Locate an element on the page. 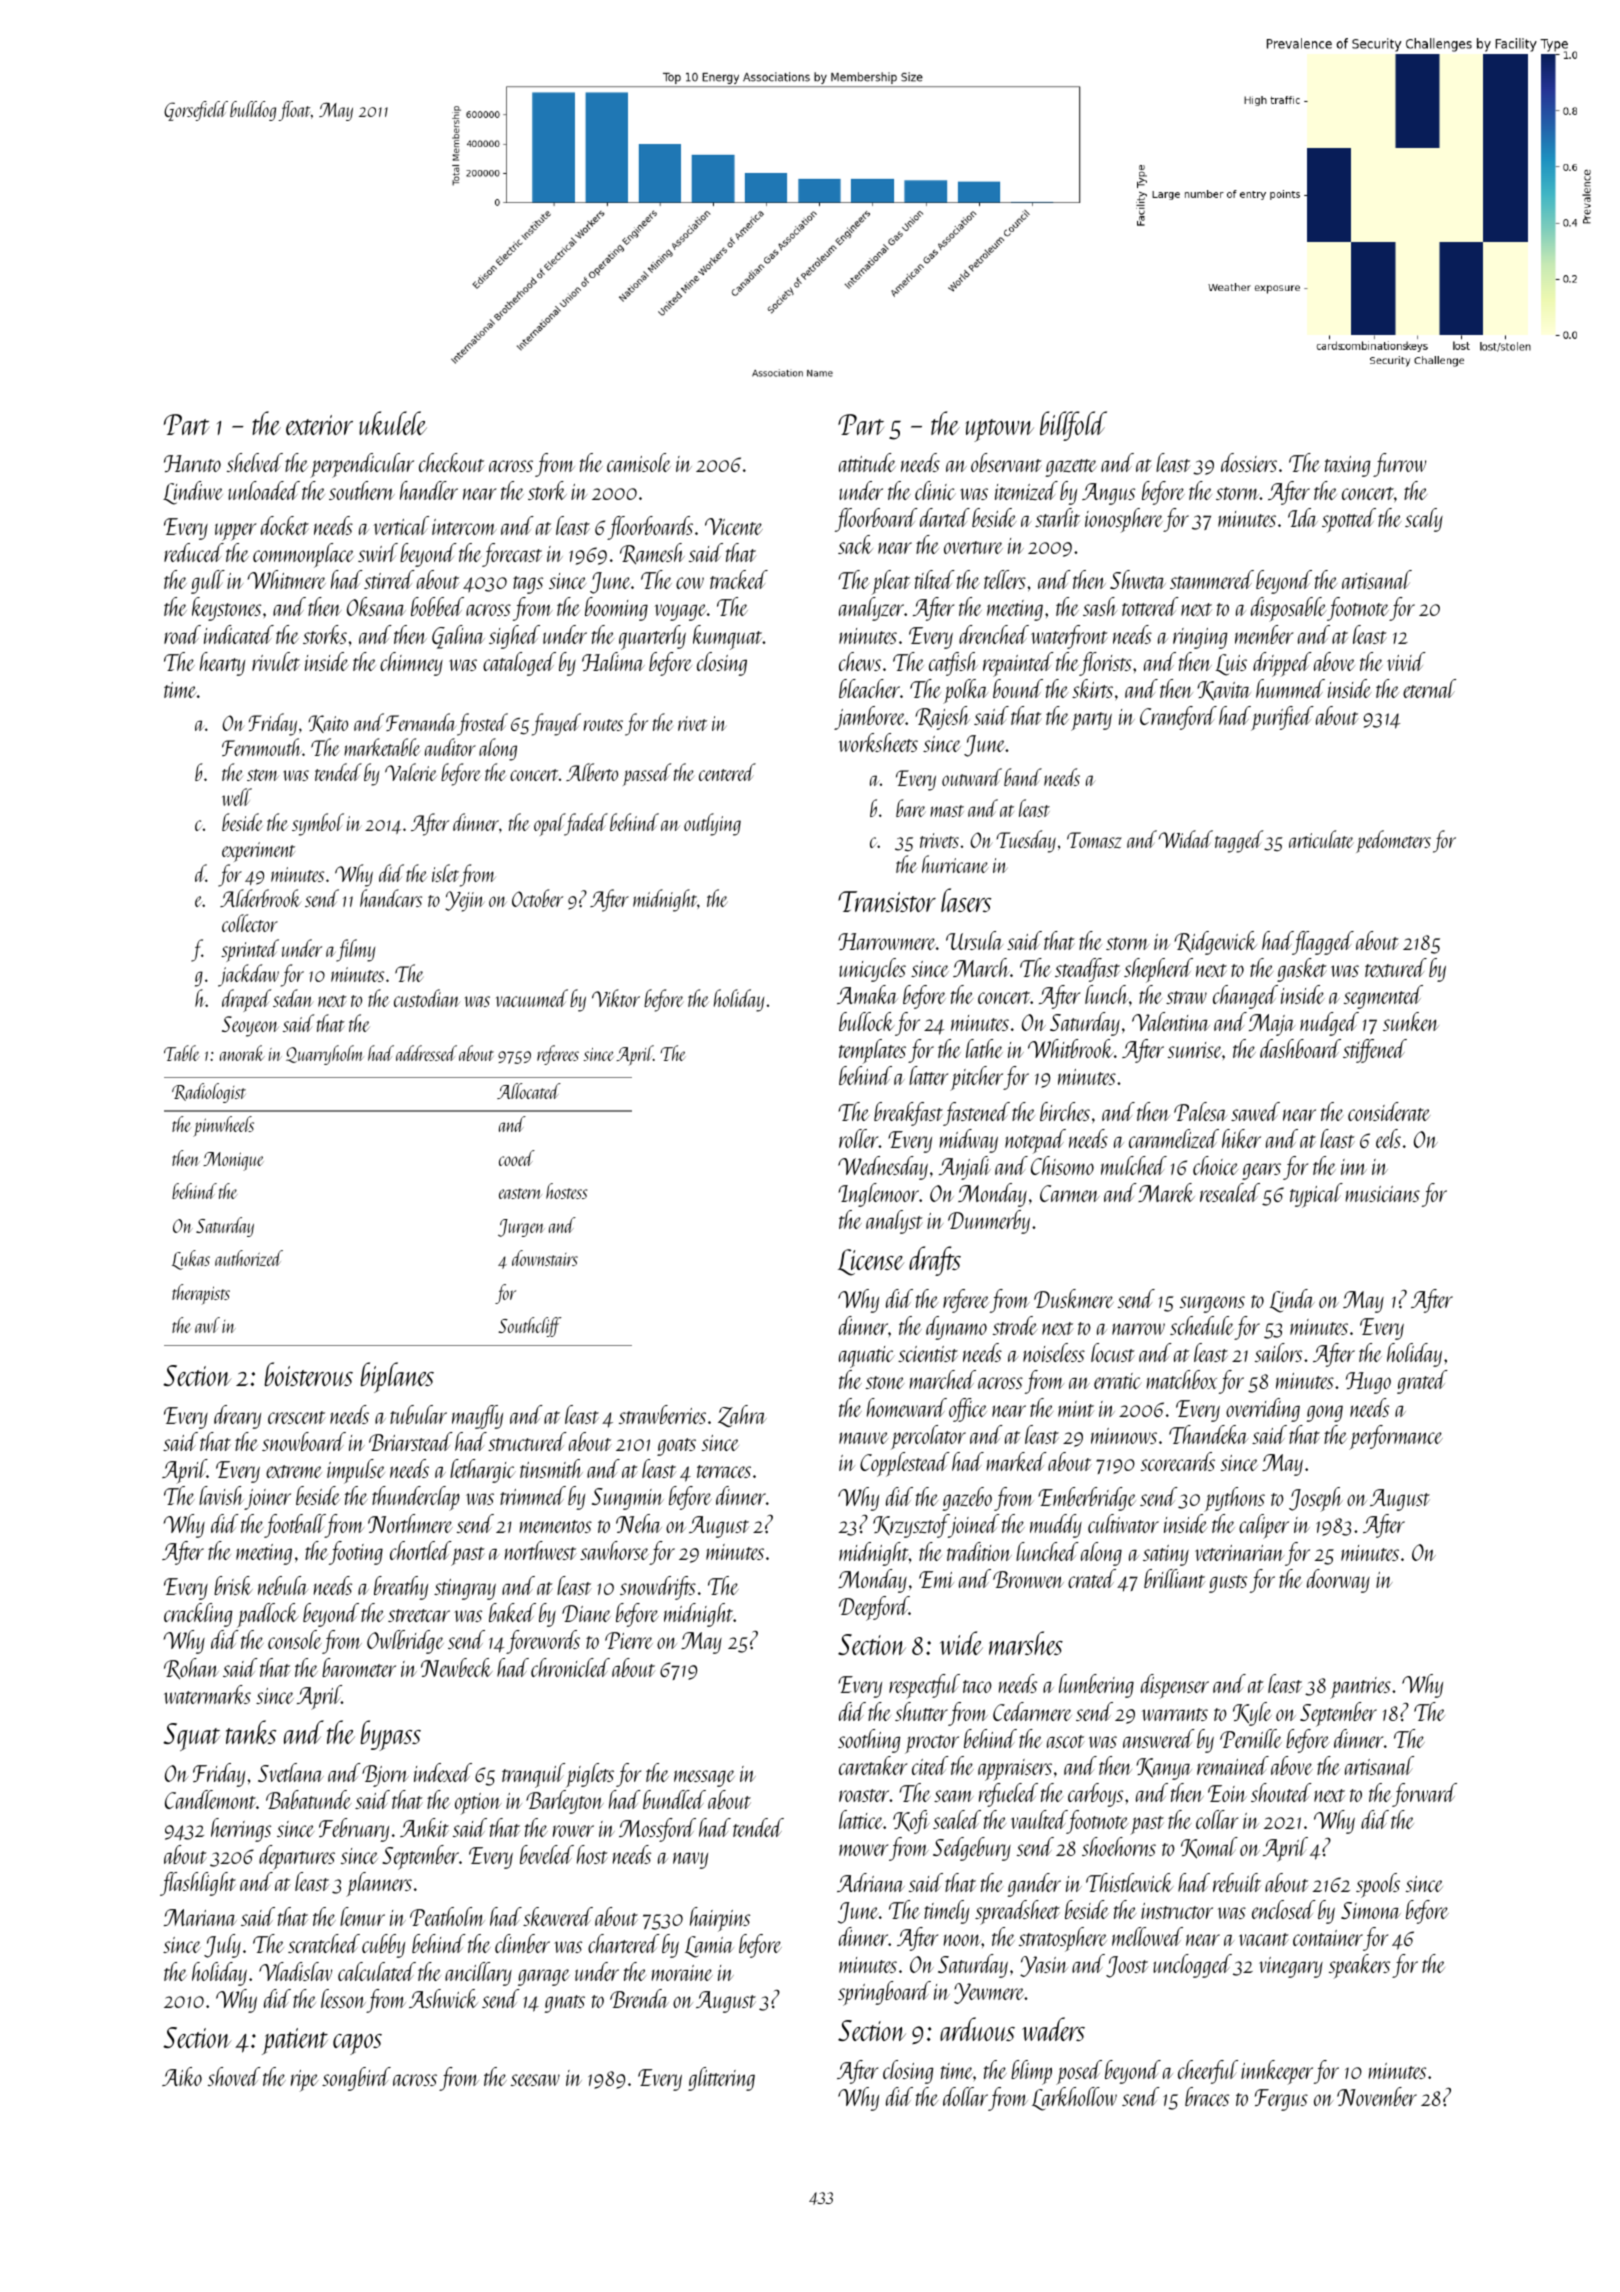  billfold is located at coordinates (1073, 426).
